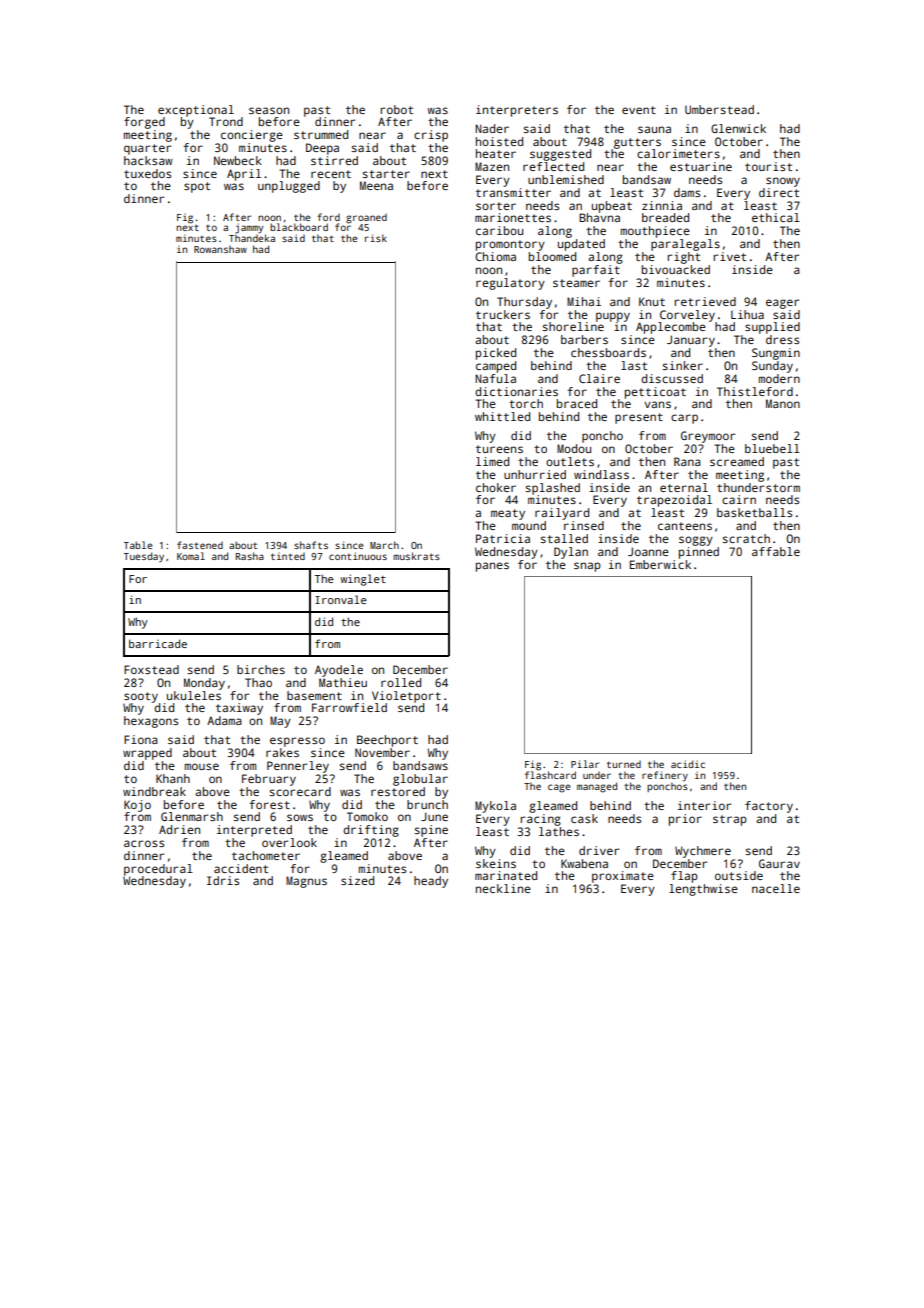 This document has height=1308, width=924. What do you see at coordinates (688, 764) in the document?
I see `acidic` at bounding box center [688, 764].
